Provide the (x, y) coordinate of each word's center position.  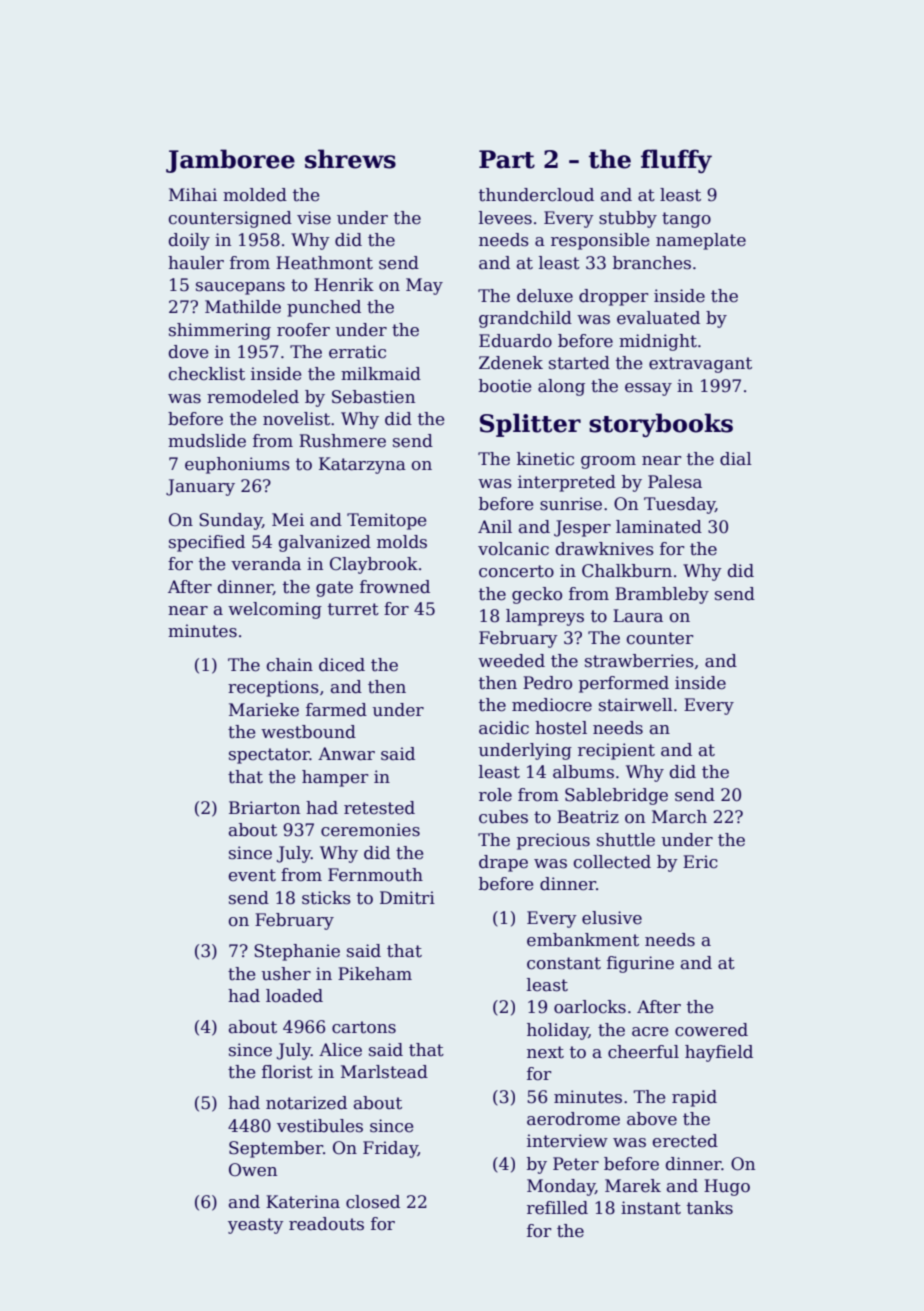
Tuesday (679, 505)
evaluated (658, 318)
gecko (537, 595)
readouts (326, 1224)
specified (207, 543)
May (424, 286)
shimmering (220, 331)
